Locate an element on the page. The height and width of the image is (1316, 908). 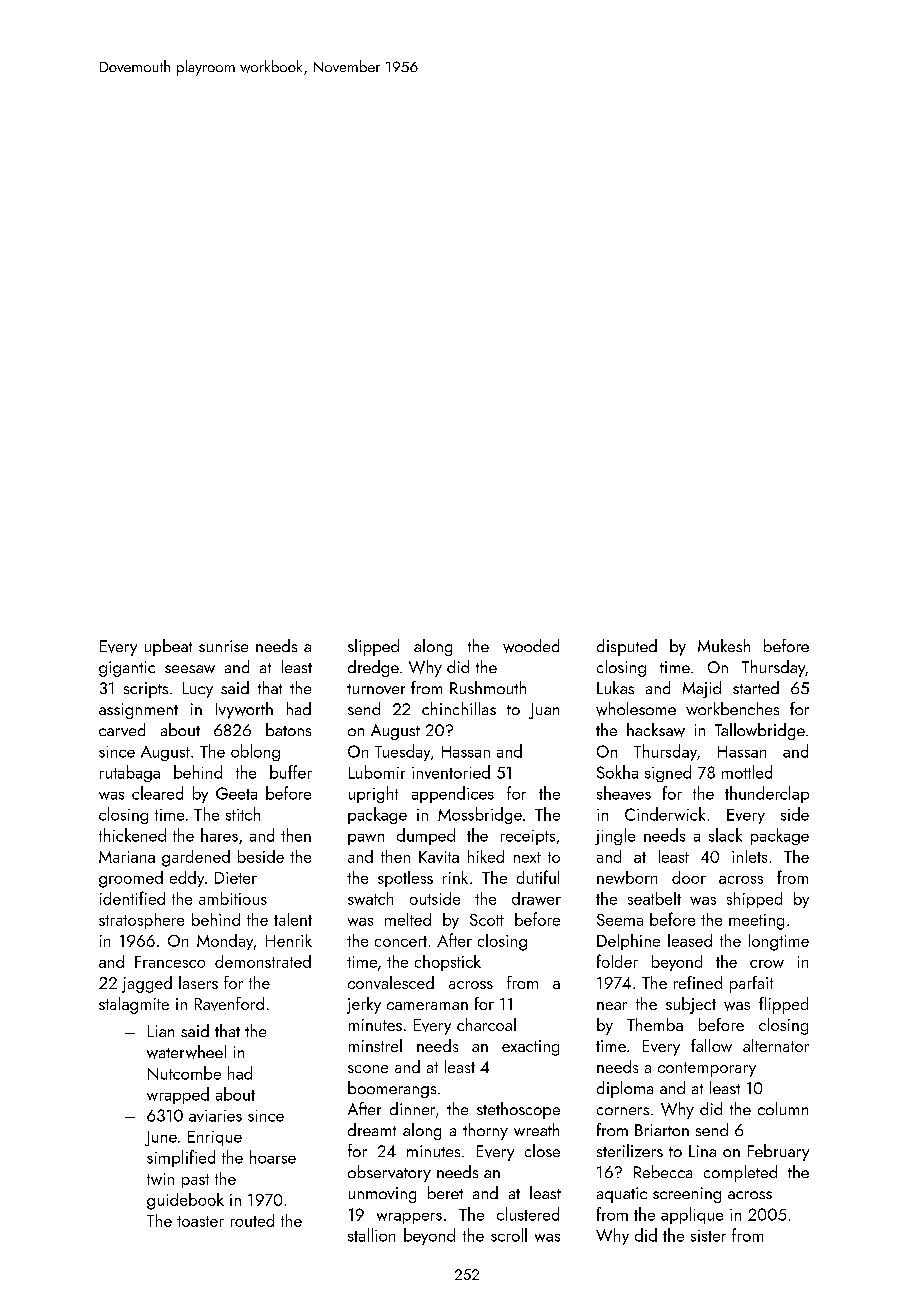
Geeta is located at coordinates (236, 793).
